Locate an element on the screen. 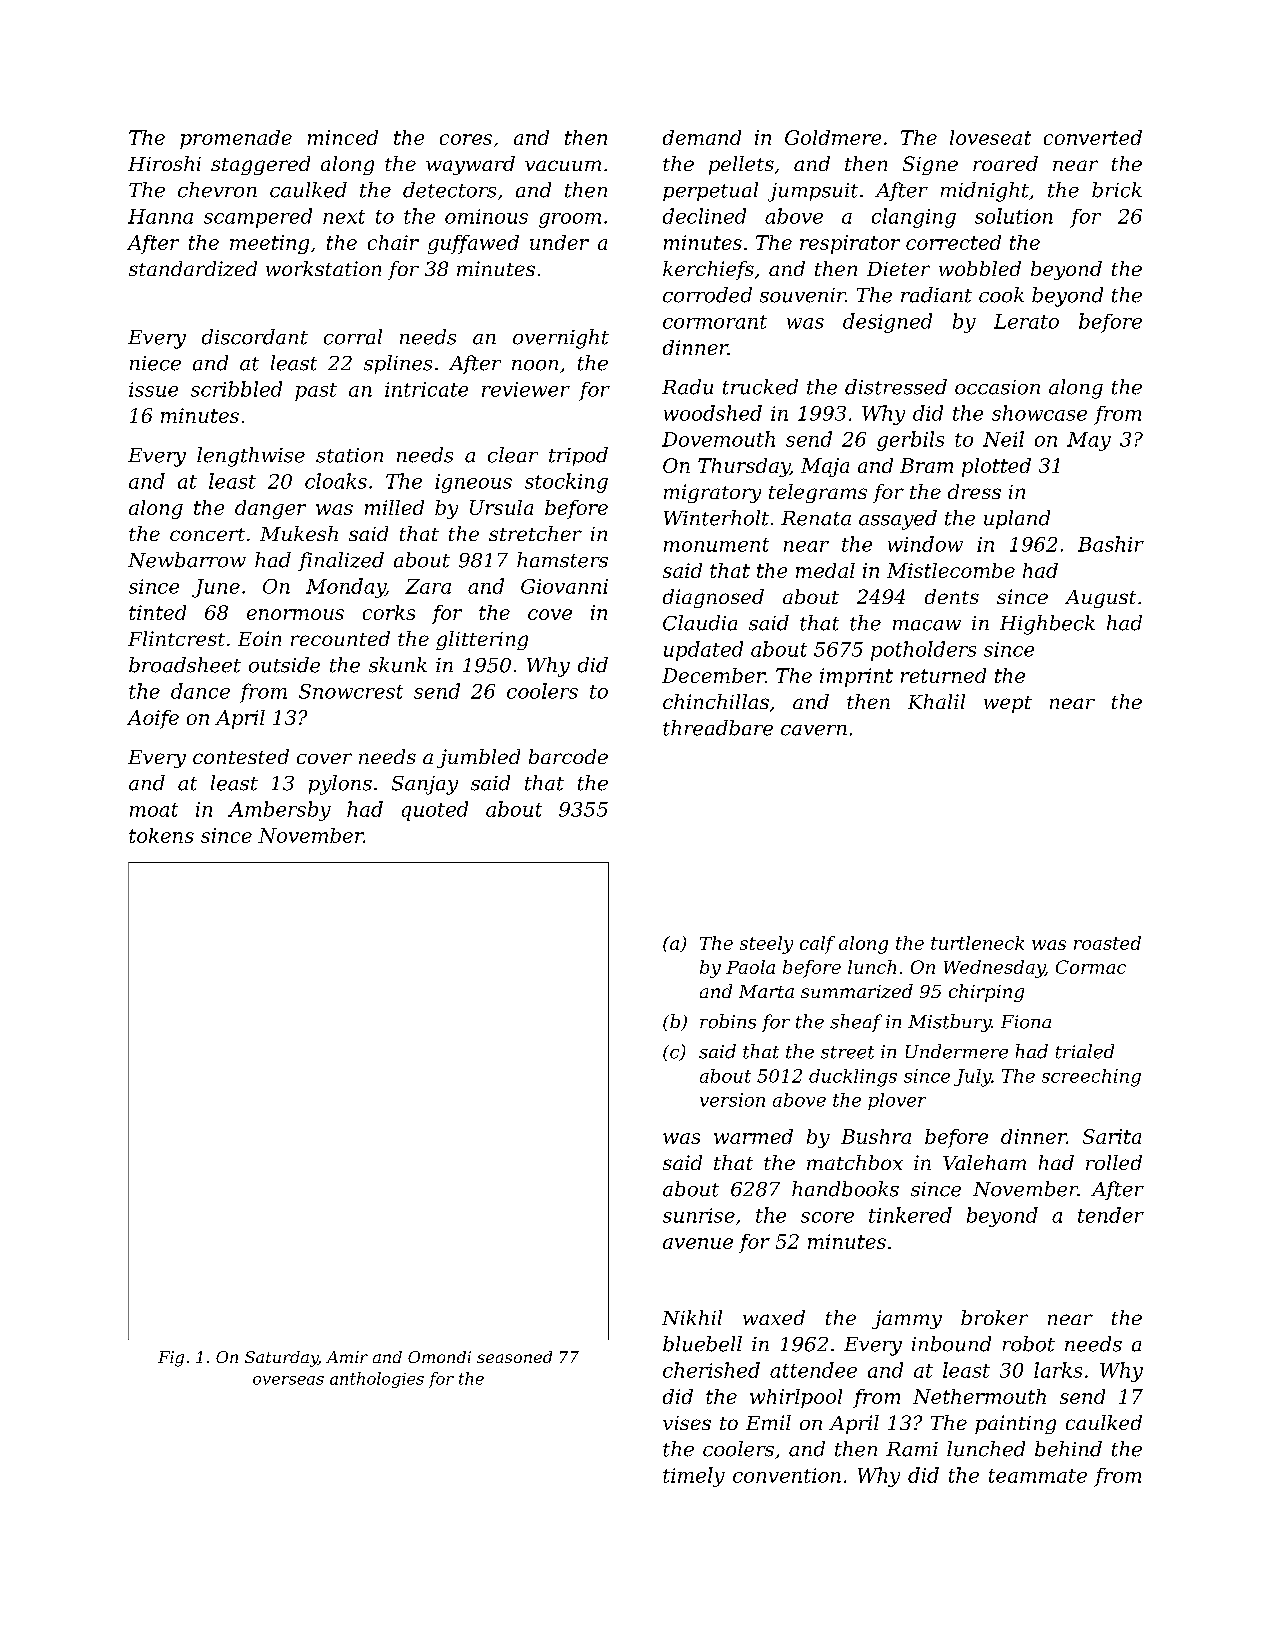 The image size is (1271, 1645). overseas is located at coordinates (288, 1380).
